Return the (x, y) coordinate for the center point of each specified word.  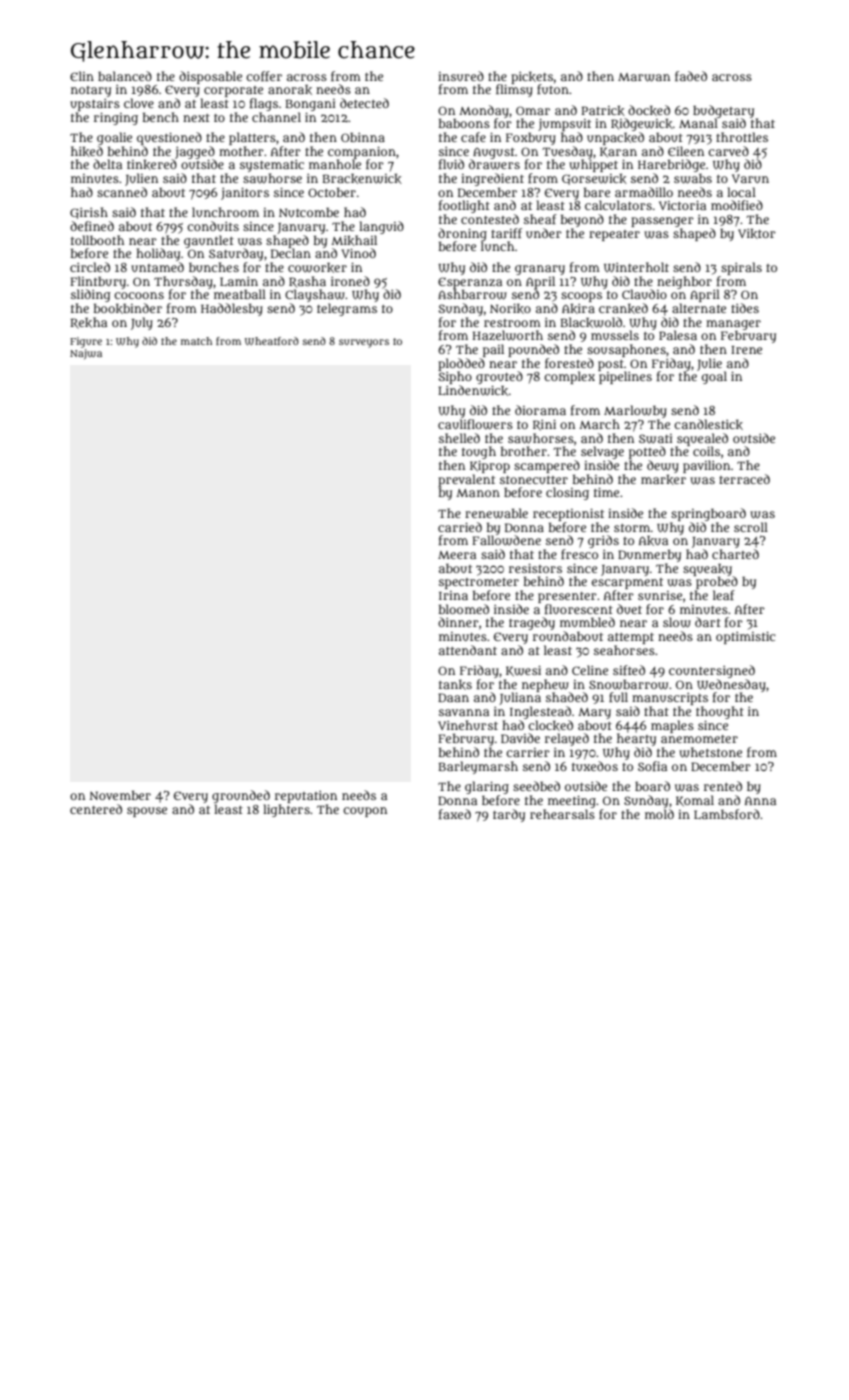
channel (276, 117)
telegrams (347, 309)
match (196, 341)
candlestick (708, 424)
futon (553, 89)
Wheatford (272, 341)
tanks (455, 685)
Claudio (644, 294)
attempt (631, 638)
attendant (468, 650)
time (606, 492)
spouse (147, 812)
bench (161, 117)
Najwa (86, 354)
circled (90, 267)
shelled (459, 438)
